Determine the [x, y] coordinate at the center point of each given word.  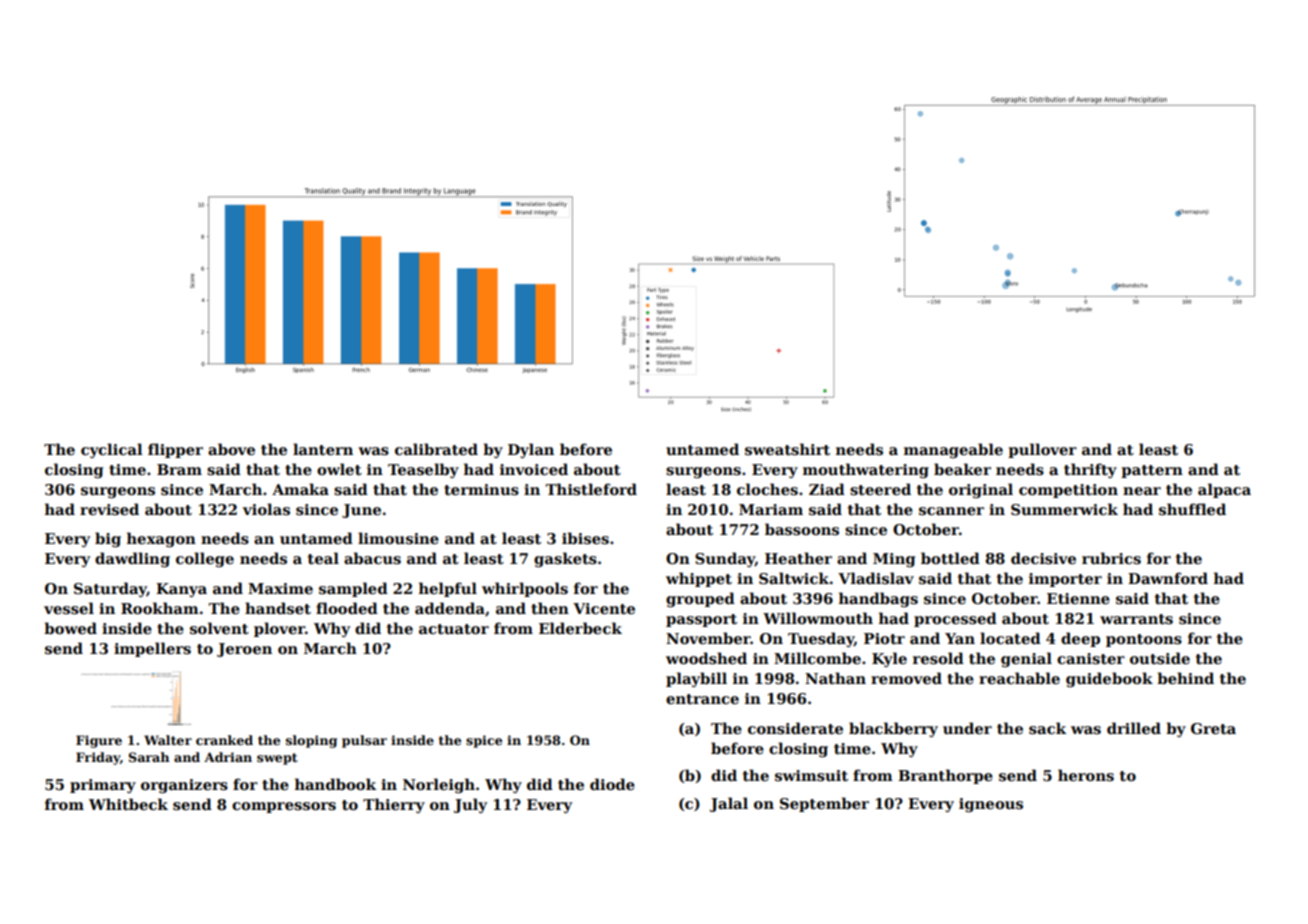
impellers [152, 649]
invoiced [534, 469]
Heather [798, 558]
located [1010, 638]
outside [1160, 658]
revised [109, 509]
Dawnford [1168, 578]
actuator [454, 629]
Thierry [394, 805]
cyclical [112, 450]
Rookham [160, 608]
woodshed [706, 658]
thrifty [1090, 470]
